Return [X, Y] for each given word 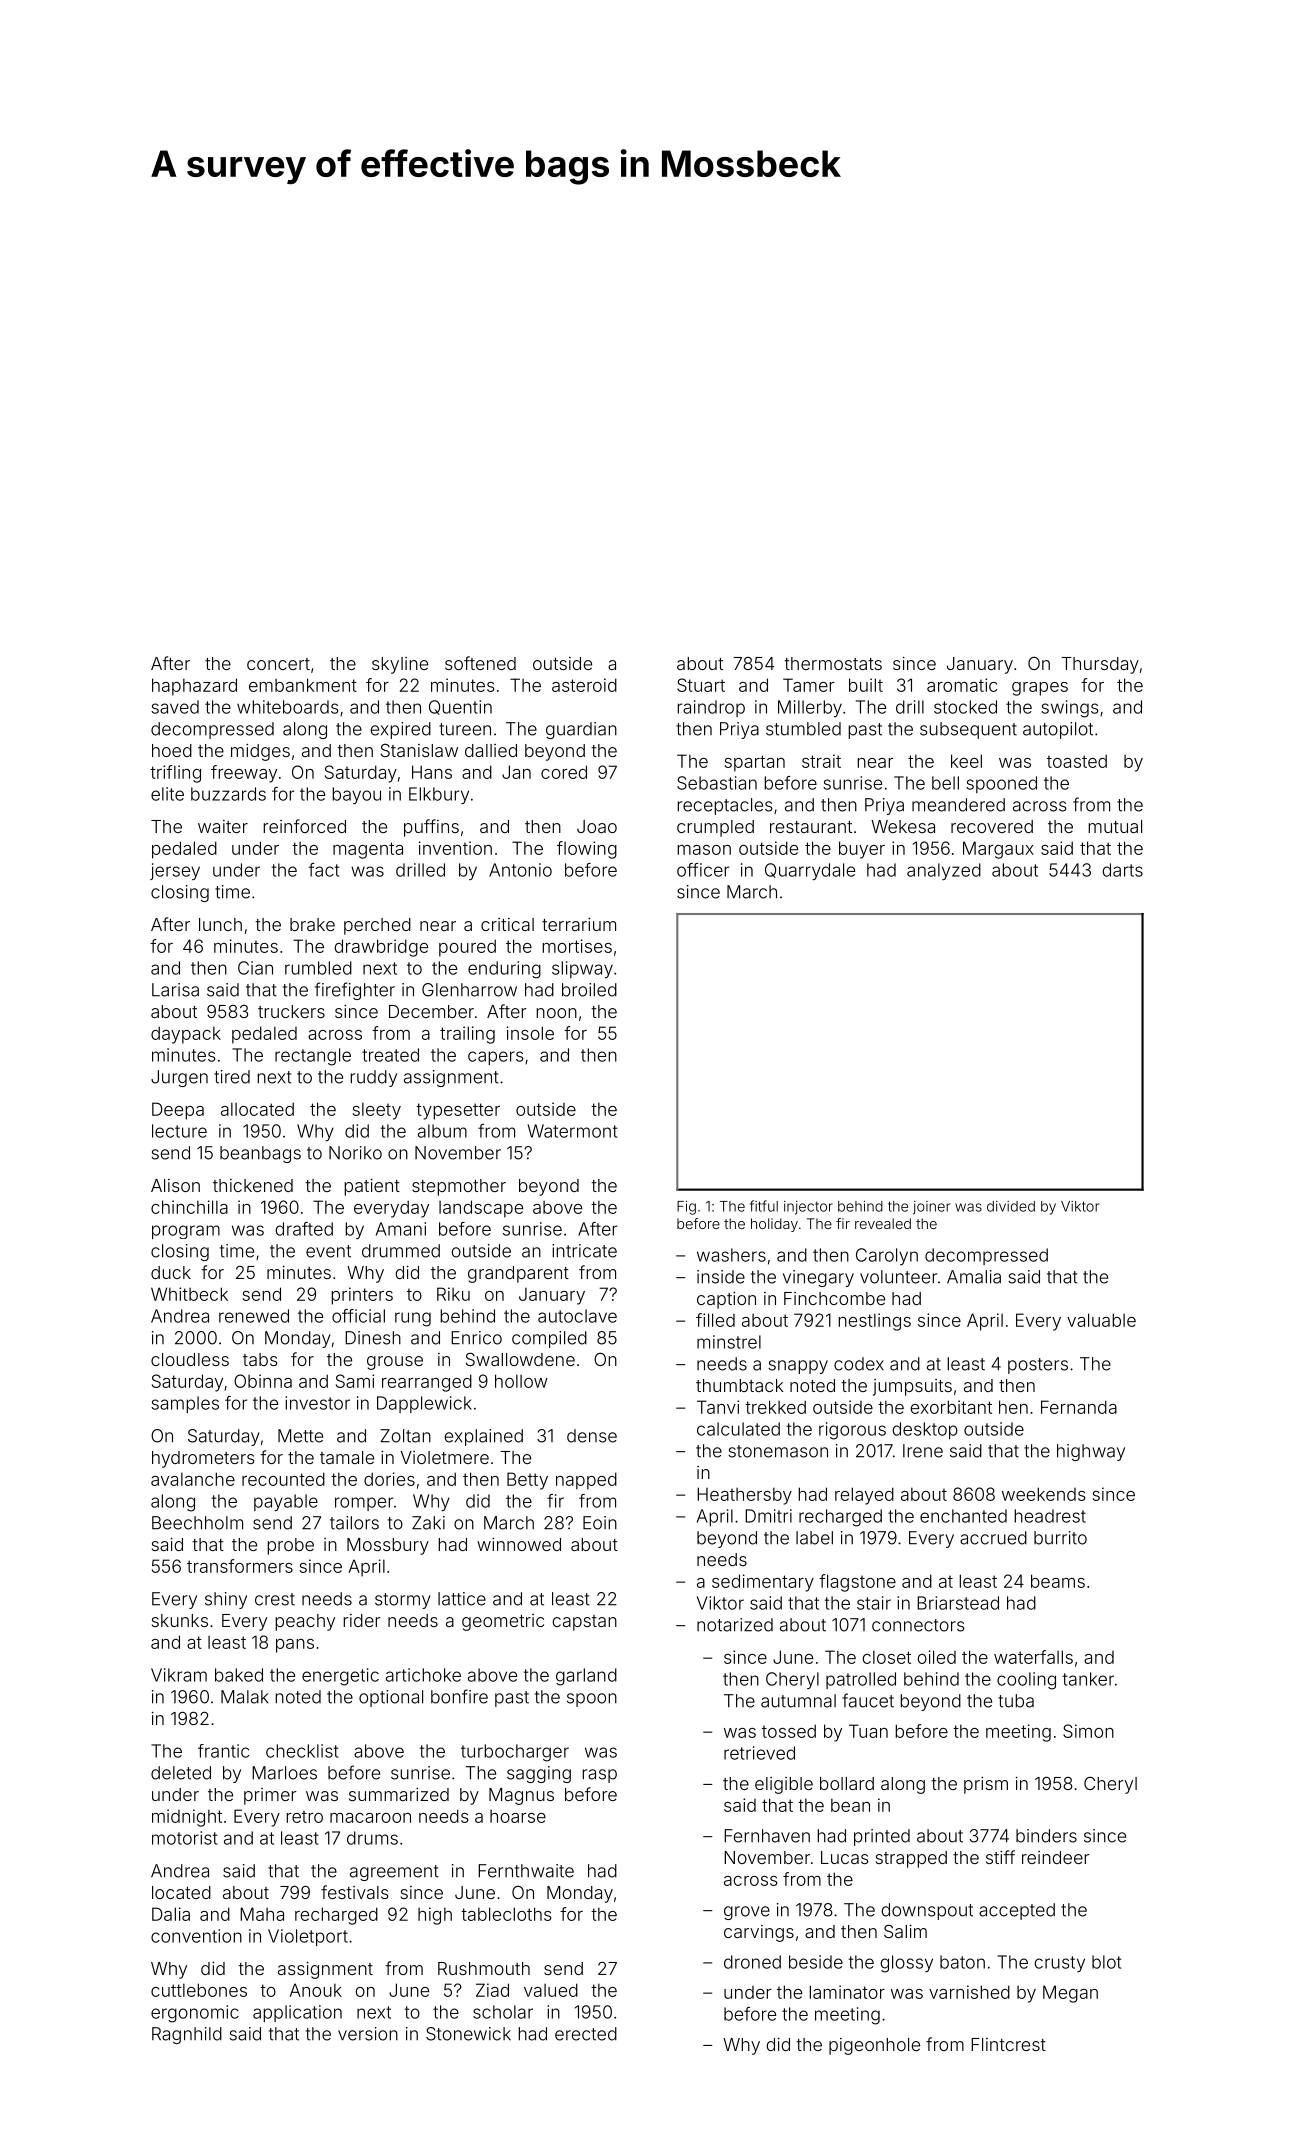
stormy [403, 1601]
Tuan [868, 1731]
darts [1122, 870]
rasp [599, 1776]
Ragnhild [187, 2035]
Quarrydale [810, 871]
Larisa [175, 990]
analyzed [944, 871]
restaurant [811, 827]
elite [167, 794]
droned [752, 1962]
